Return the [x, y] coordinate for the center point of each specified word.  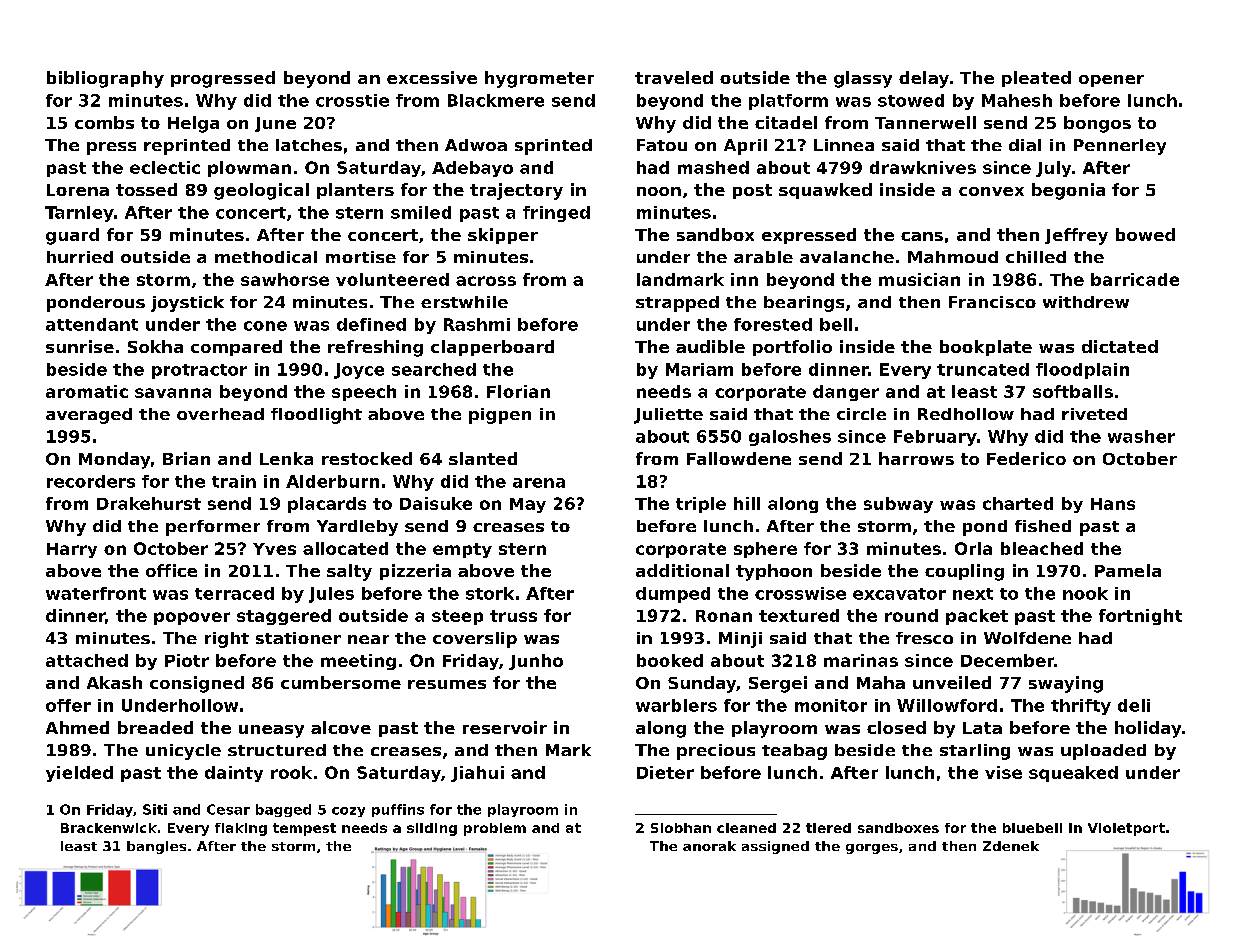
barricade [1135, 279]
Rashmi [477, 324]
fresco [924, 638]
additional [682, 570]
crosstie [352, 100]
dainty [234, 774]
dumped [673, 595]
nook [1085, 593]
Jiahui [477, 774]
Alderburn [332, 481]
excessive [432, 77]
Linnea [844, 145]
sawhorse [285, 279]
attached [87, 660]
